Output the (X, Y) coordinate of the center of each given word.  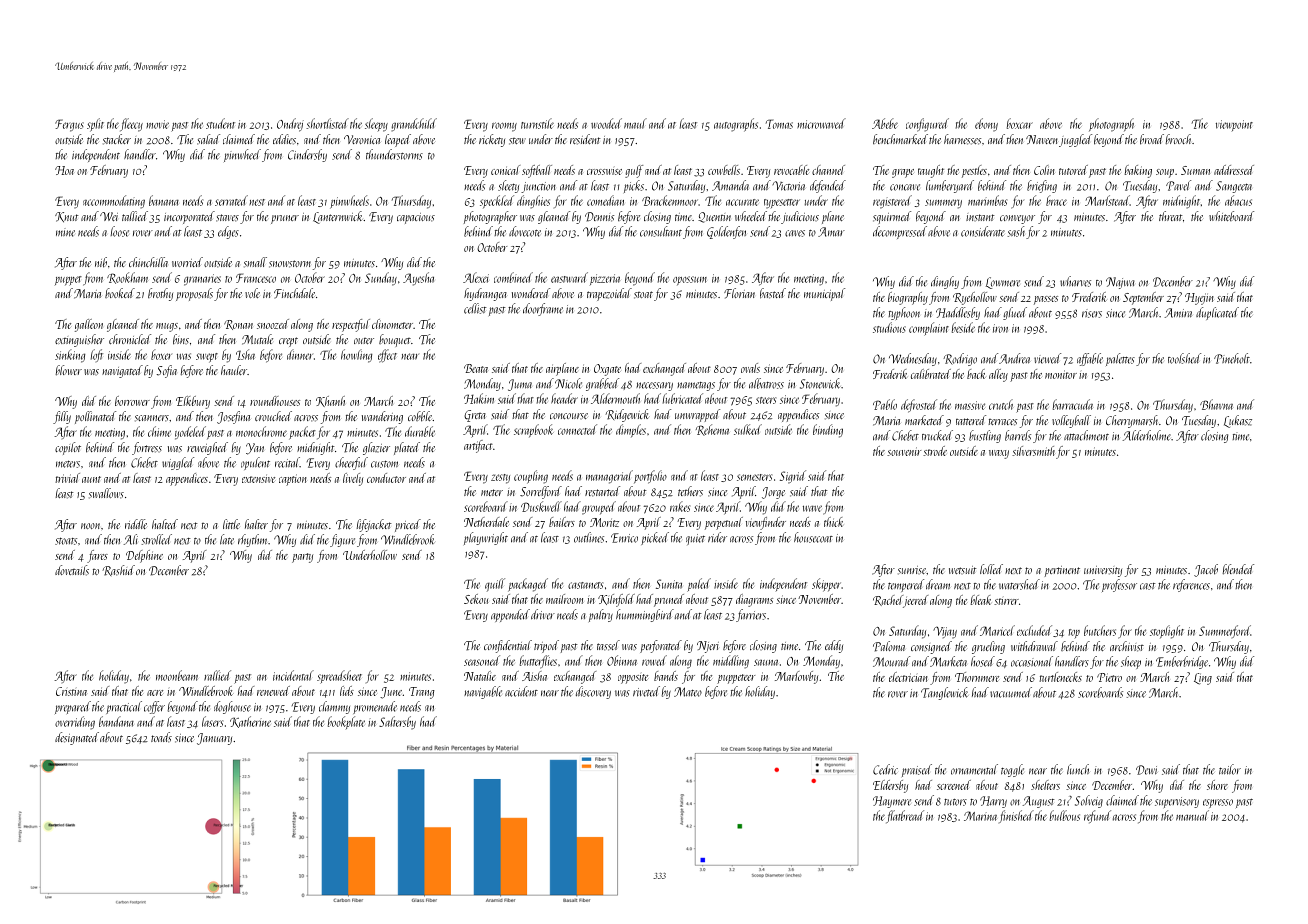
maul (635, 123)
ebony (986, 125)
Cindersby (307, 155)
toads (161, 737)
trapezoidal (609, 294)
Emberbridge (1182, 662)
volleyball (1071, 421)
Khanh (330, 401)
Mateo (688, 692)
